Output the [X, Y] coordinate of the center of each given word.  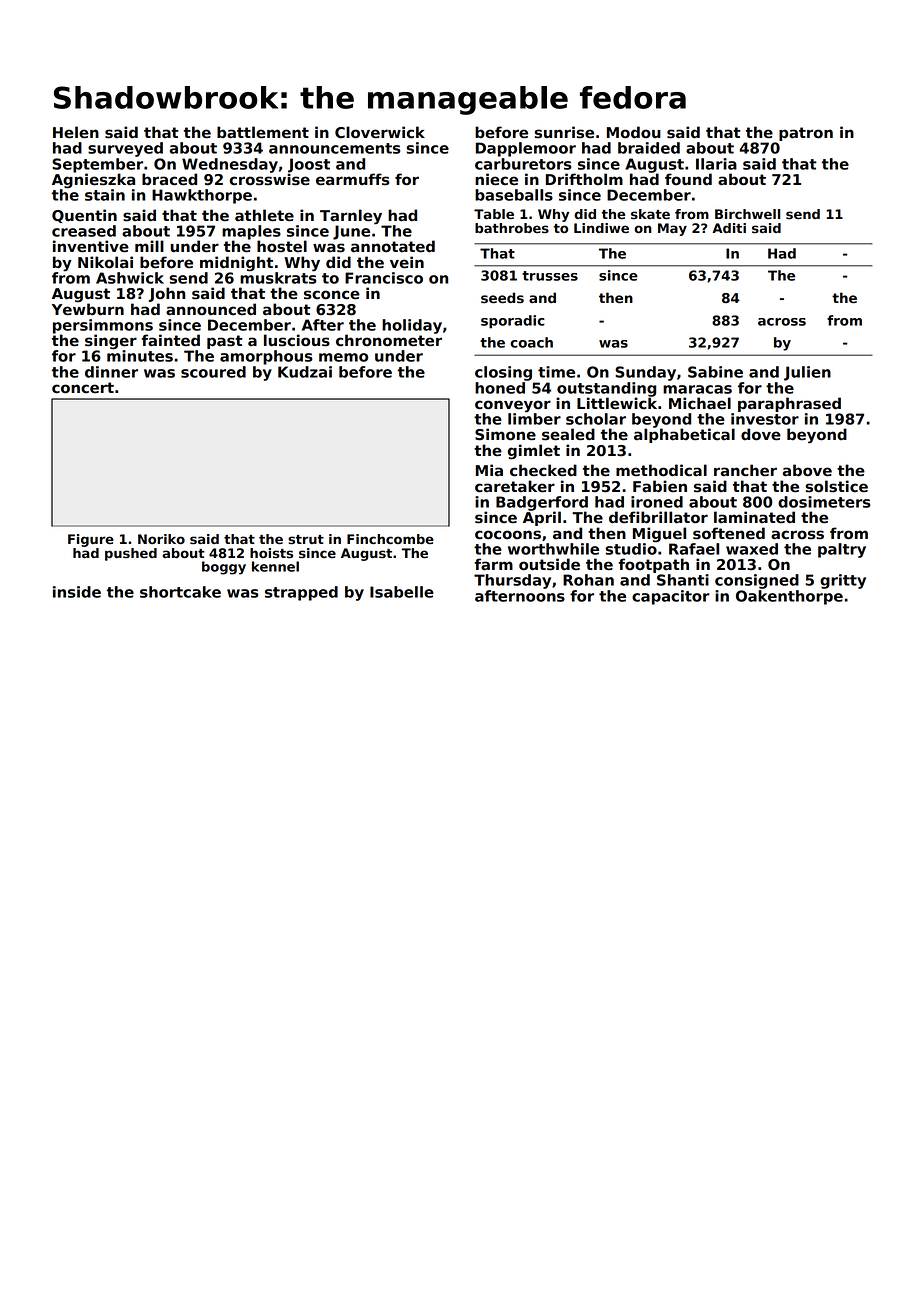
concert [83, 388]
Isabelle [402, 592]
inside [77, 592]
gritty [843, 581]
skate [650, 214]
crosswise [270, 179]
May [672, 229]
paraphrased [789, 404]
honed [500, 388]
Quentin [84, 216]
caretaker [515, 486]
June [351, 232]
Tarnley [351, 217]
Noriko [161, 539]
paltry [842, 550]
